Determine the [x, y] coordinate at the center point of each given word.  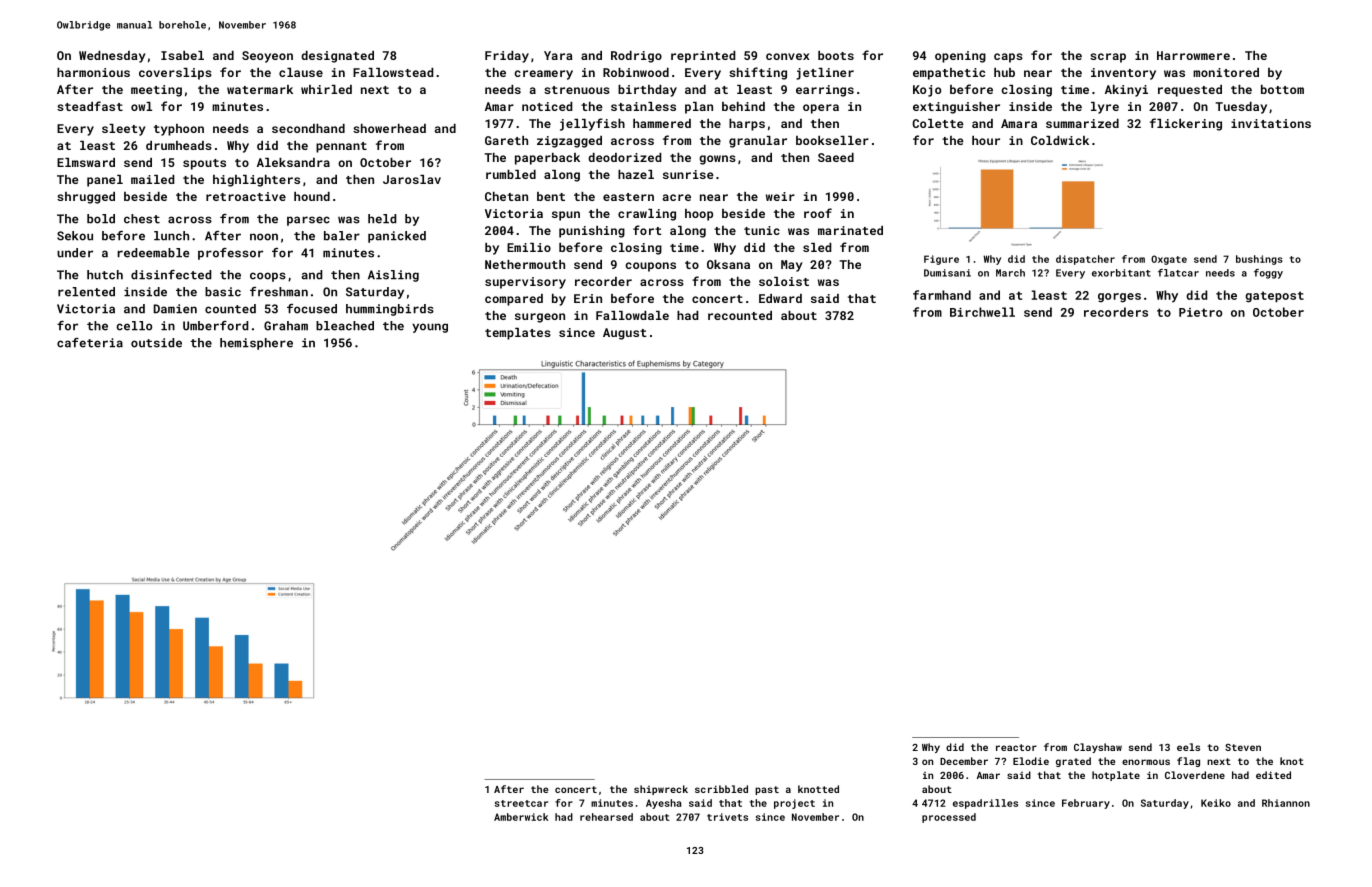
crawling [647, 215]
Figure [941, 260]
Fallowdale [632, 315]
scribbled [721, 789]
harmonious [93, 72]
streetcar [521, 803]
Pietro [1200, 312]
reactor [1016, 747]
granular [758, 142]
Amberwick [521, 817]
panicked [397, 237]
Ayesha [663, 804]
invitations [1271, 123]
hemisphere [256, 344]
